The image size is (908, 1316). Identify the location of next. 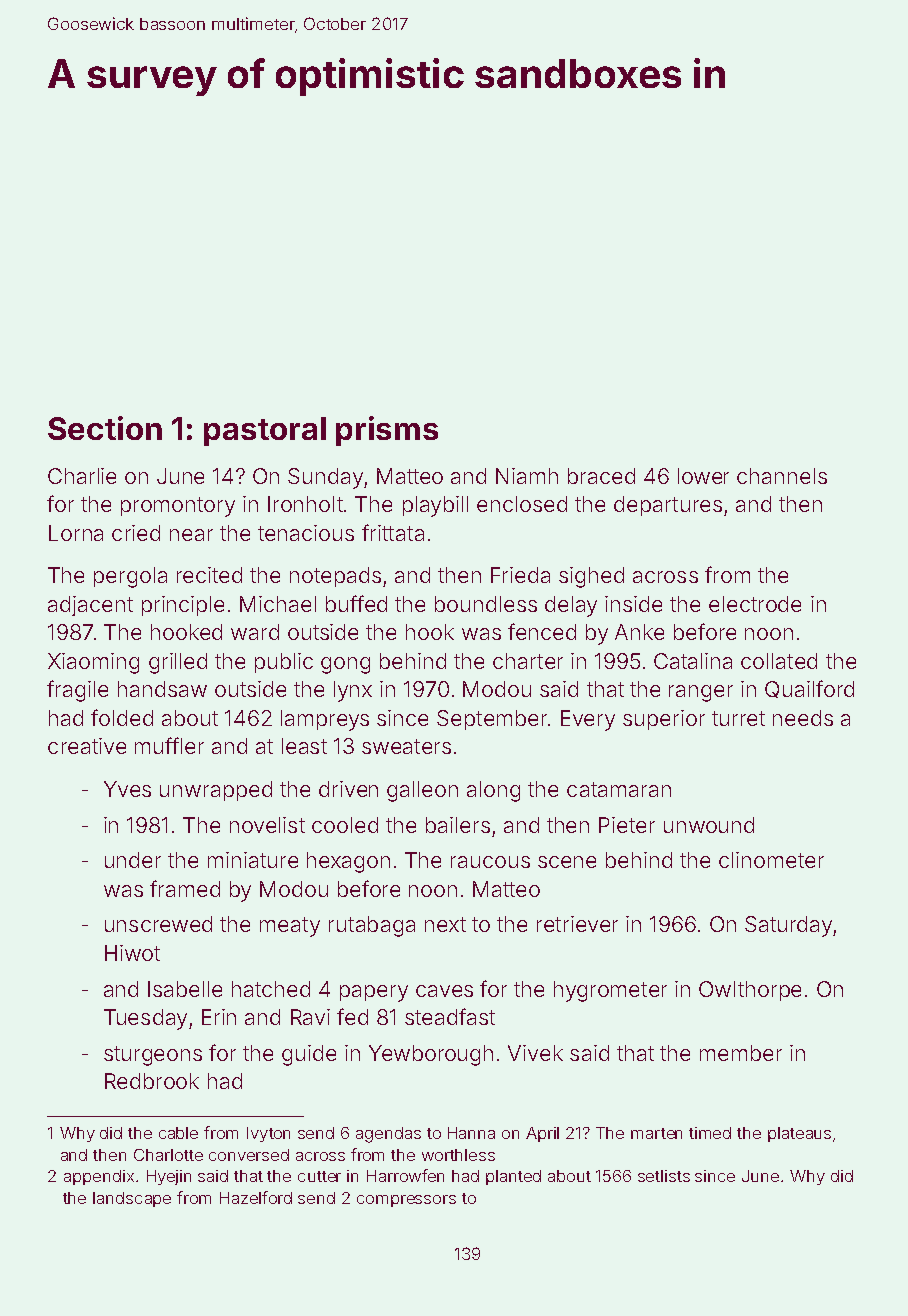
(445, 924).
